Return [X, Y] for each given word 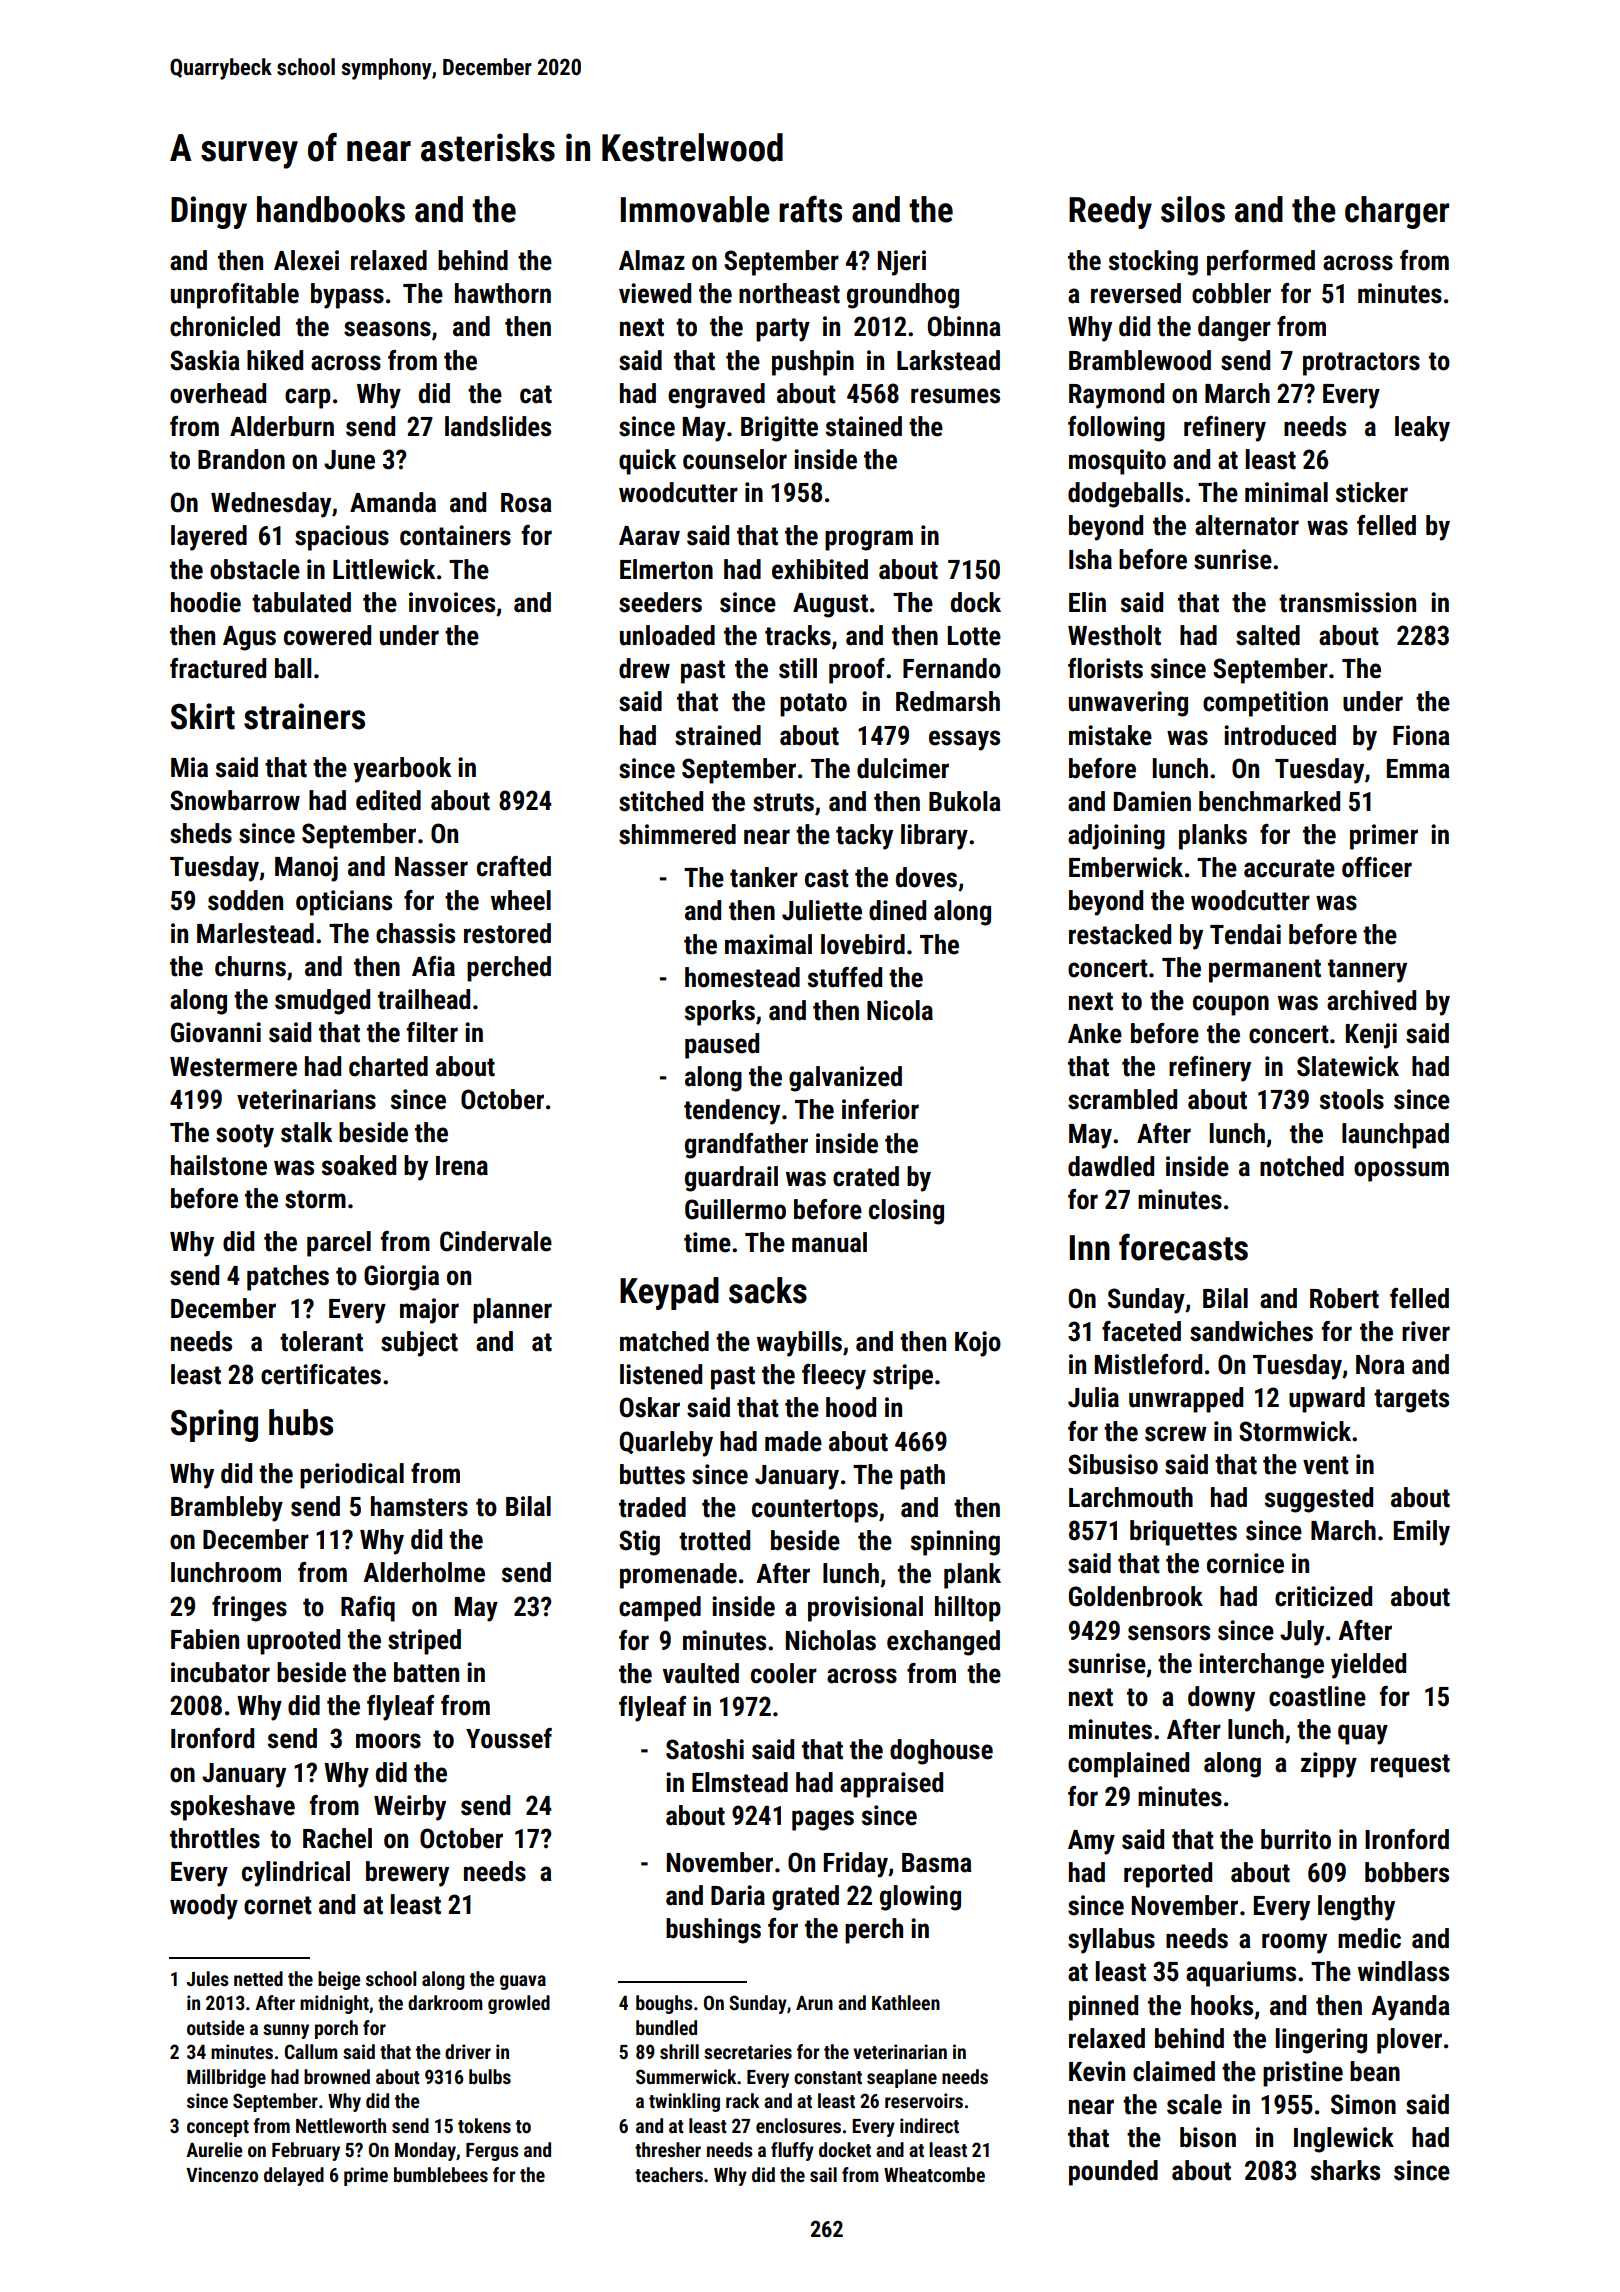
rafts [810, 209]
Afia [433, 966]
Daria [738, 1895]
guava [523, 1982]
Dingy [209, 212]
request [1410, 1766]
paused [722, 1046]
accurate [1289, 868]
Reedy [1110, 212]
